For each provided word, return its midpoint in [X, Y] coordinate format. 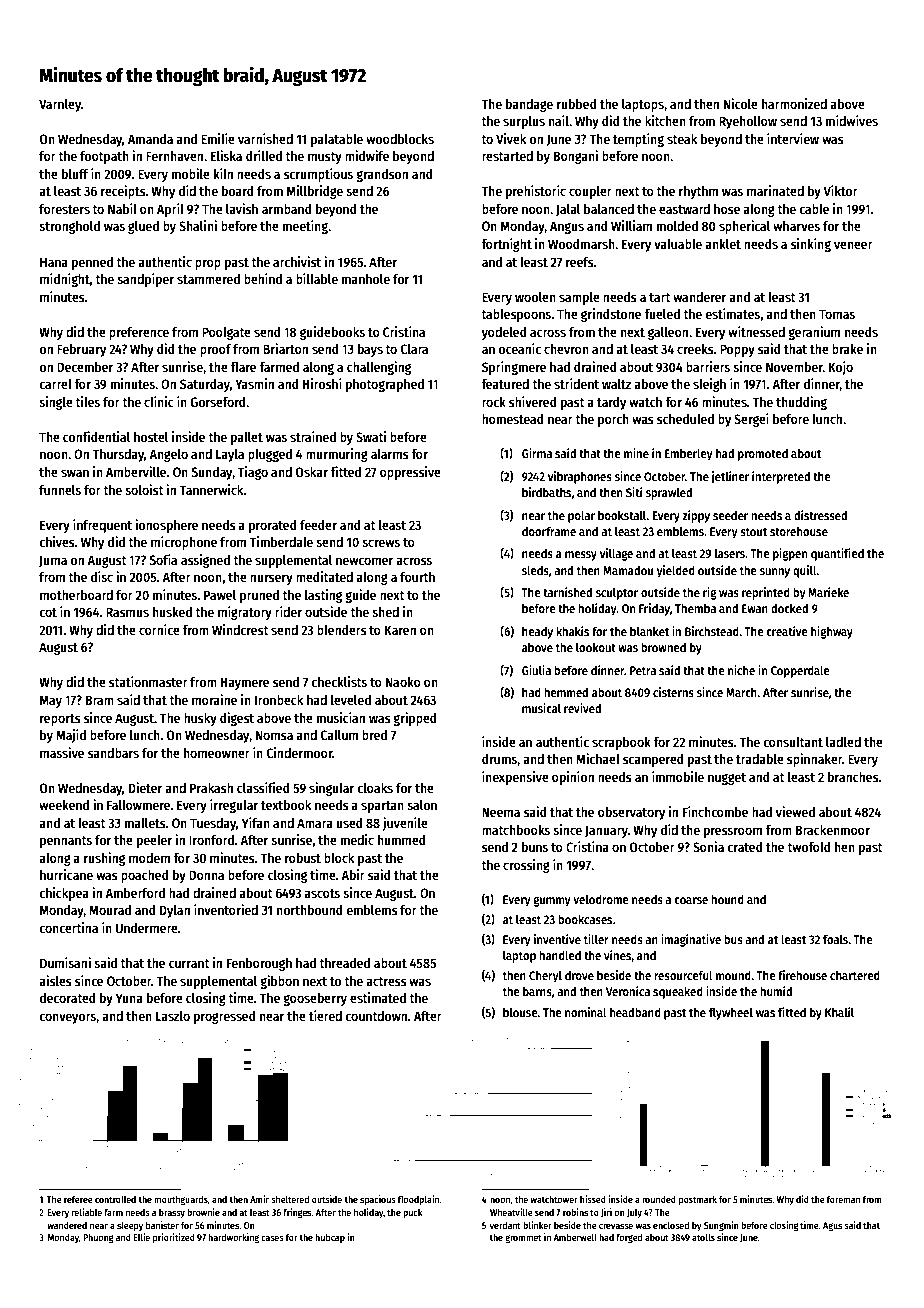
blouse [520, 1012]
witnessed [756, 331]
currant [189, 963]
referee [78, 1199]
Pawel [220, 595]
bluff [75, 174]
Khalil [839, 1012]
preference [139, 333]
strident [576, 383]
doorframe [549, 531]
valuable [678, 244]
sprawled [669, 493]
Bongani [576, 157]
